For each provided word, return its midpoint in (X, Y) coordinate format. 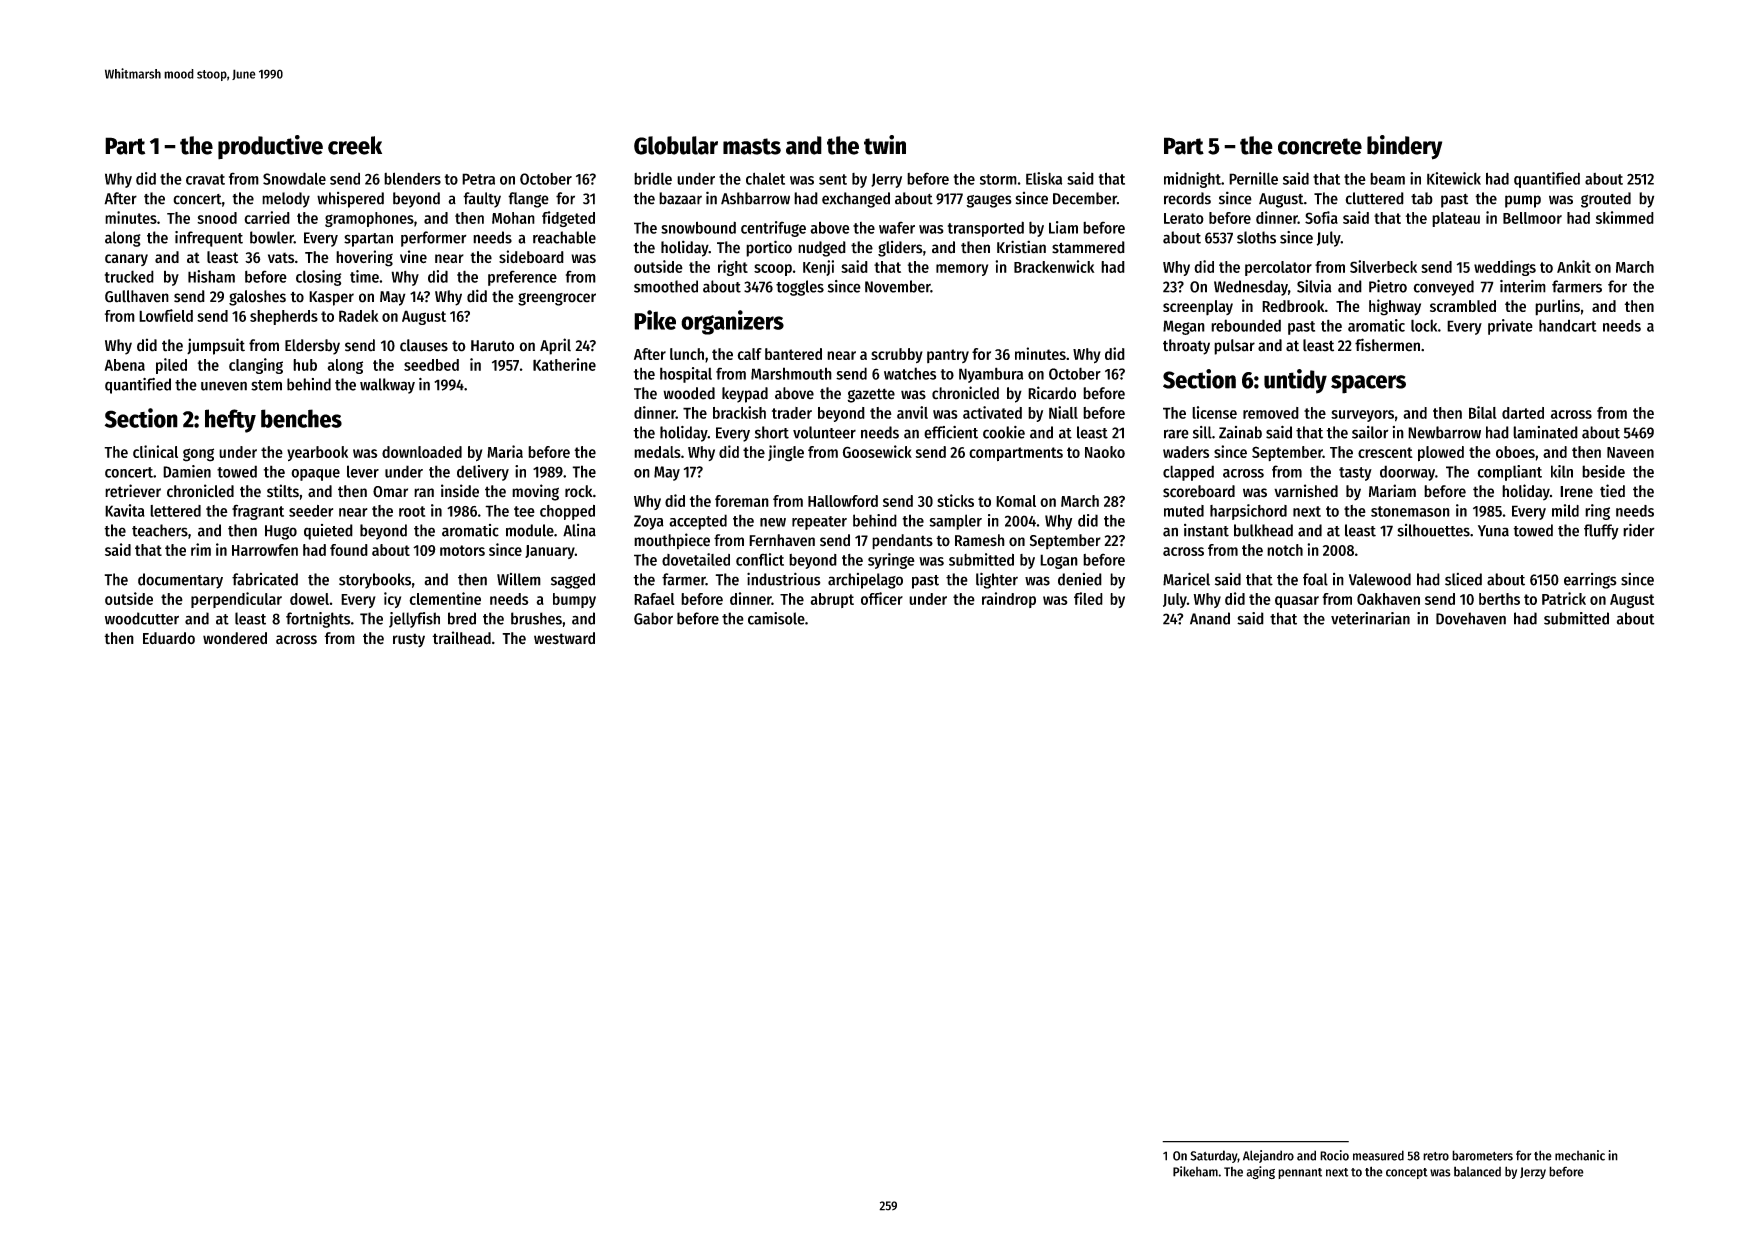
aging (1260, 1173)
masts (752, 146)
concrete (1320, 146)
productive (270, 147)
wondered (235, 638)
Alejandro (1268, 1156)
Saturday (1214, 1156)
